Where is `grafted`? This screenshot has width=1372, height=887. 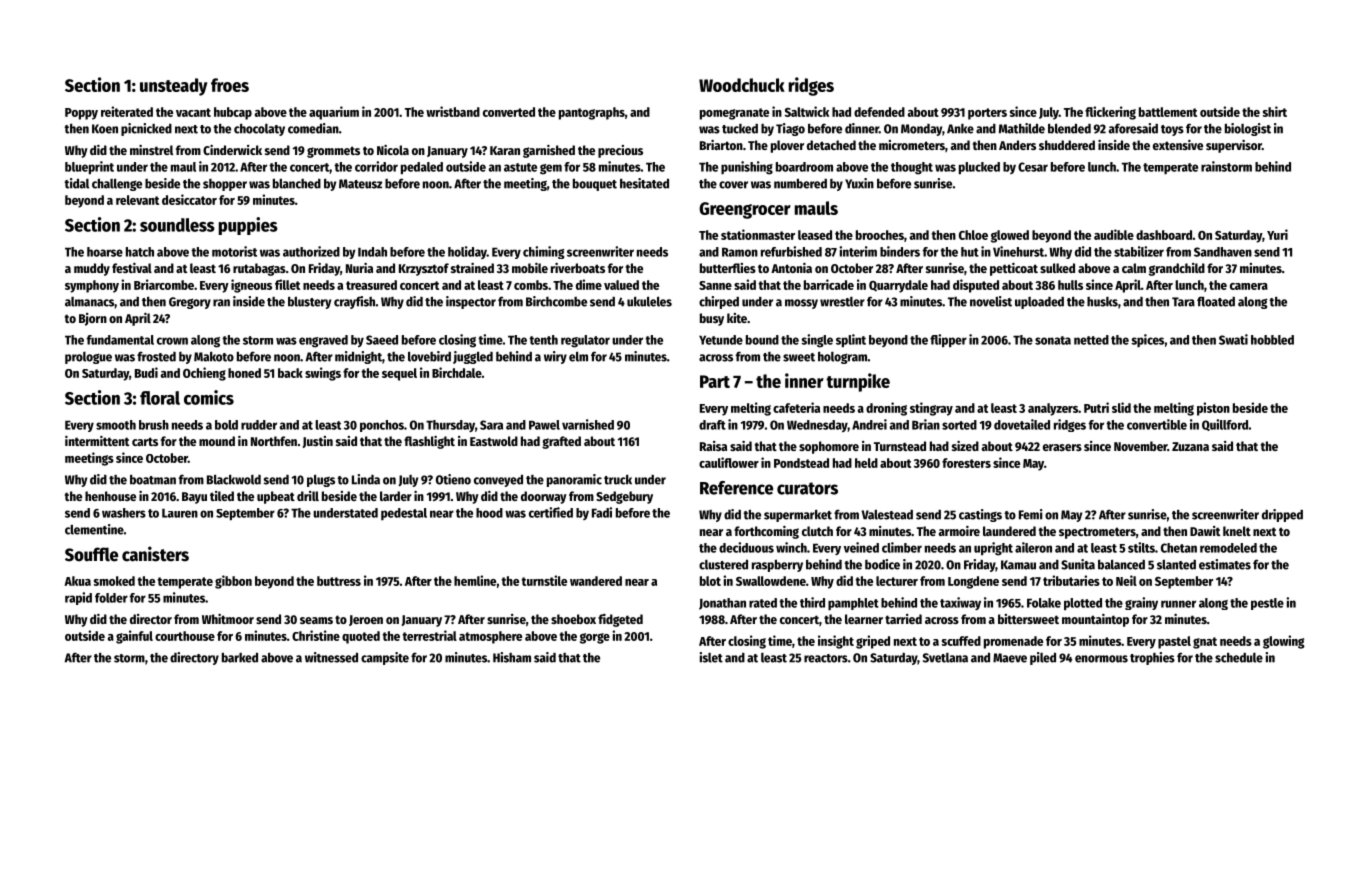 grafted is located at coordinates (561, 442).
